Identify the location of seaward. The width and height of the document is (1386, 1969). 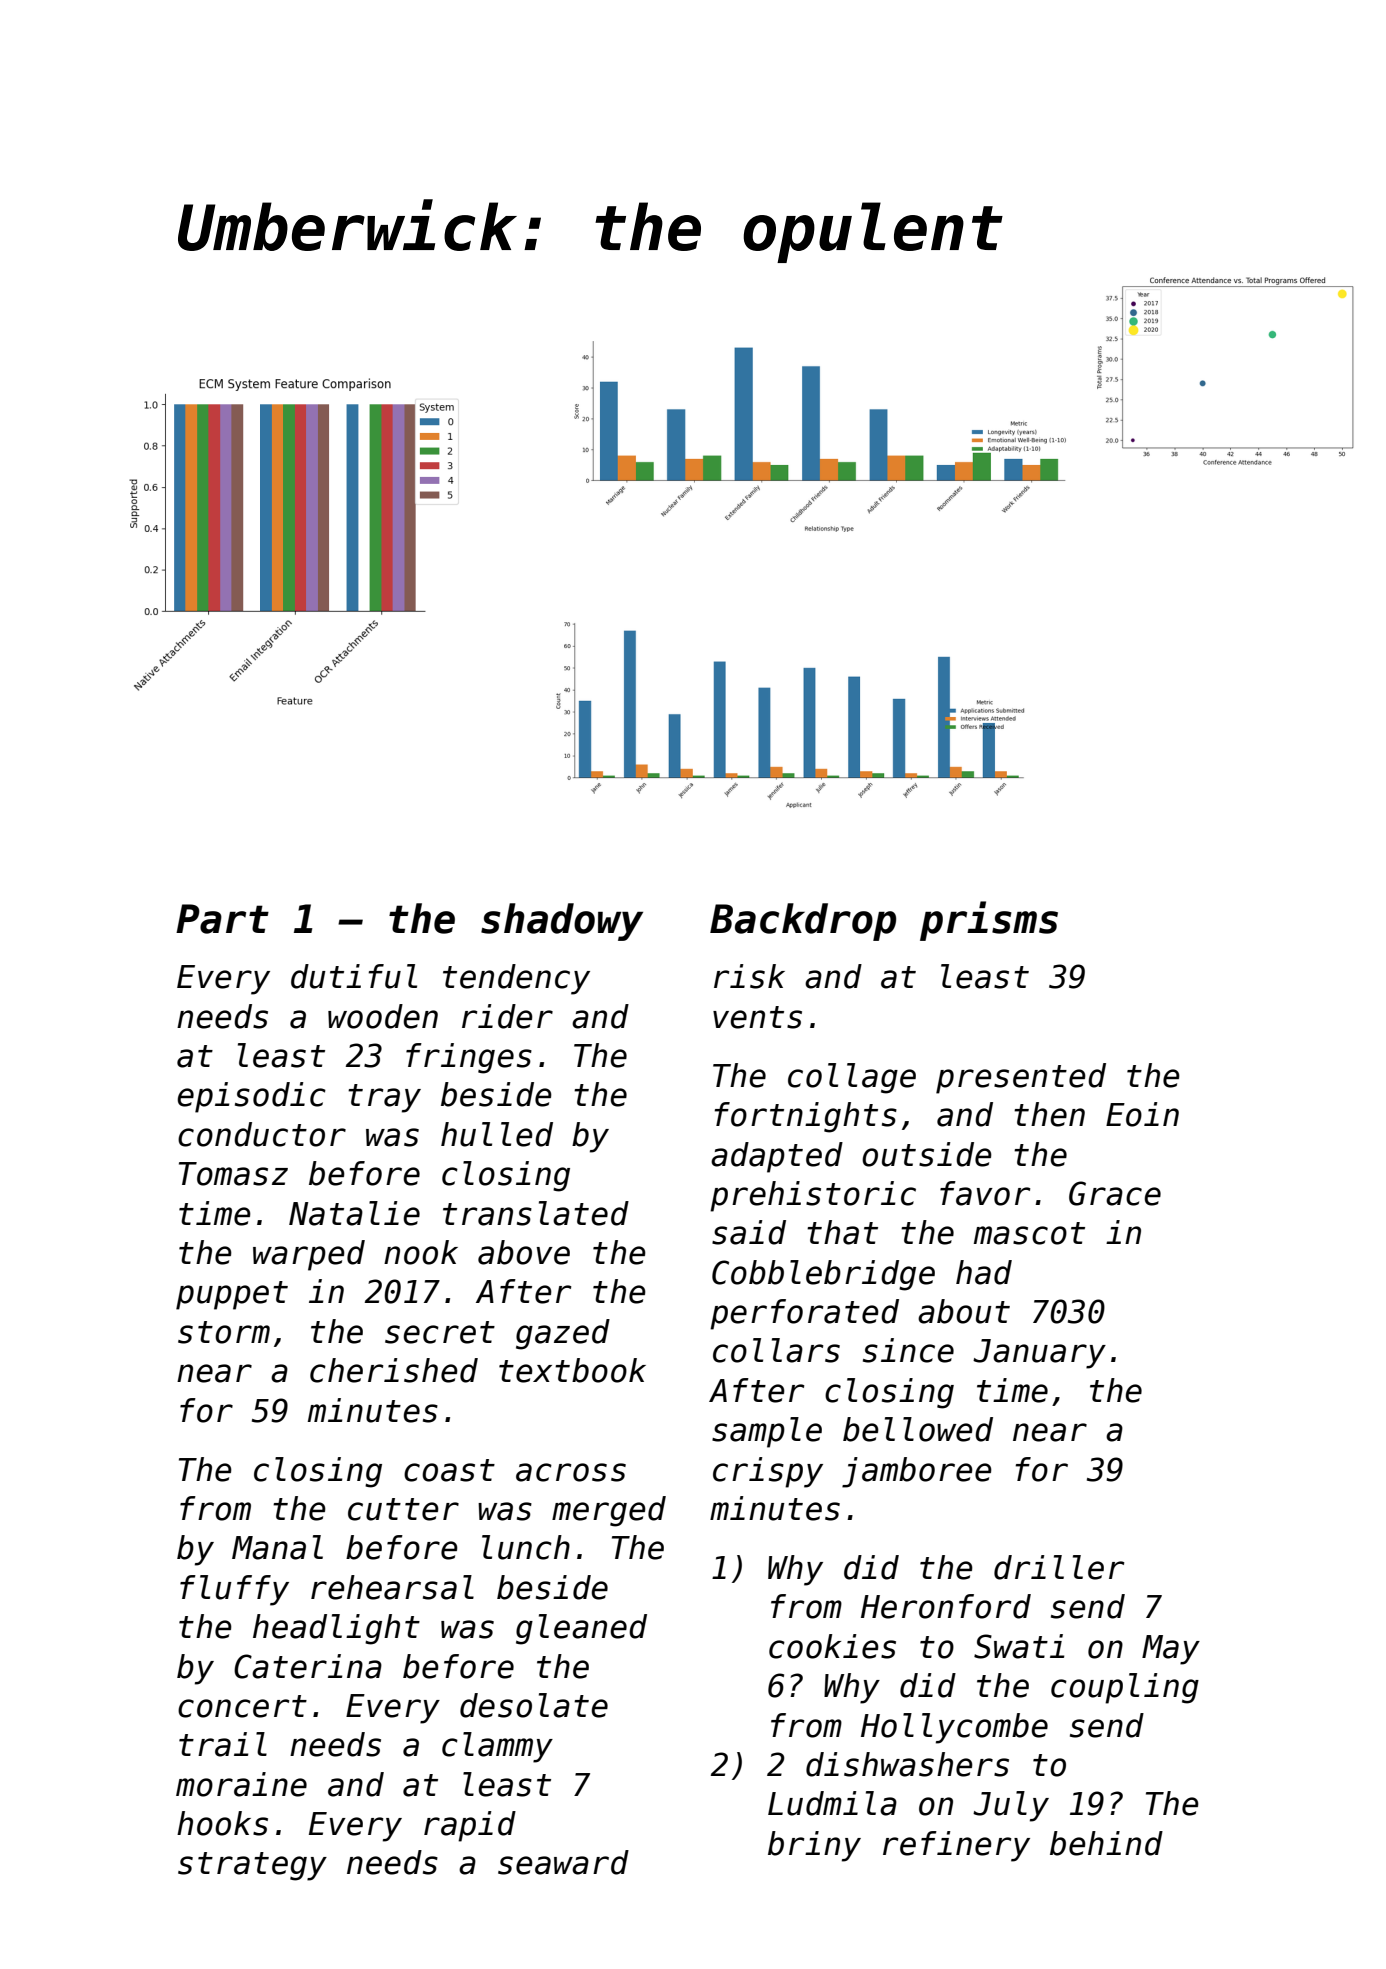
(563, 1862).
